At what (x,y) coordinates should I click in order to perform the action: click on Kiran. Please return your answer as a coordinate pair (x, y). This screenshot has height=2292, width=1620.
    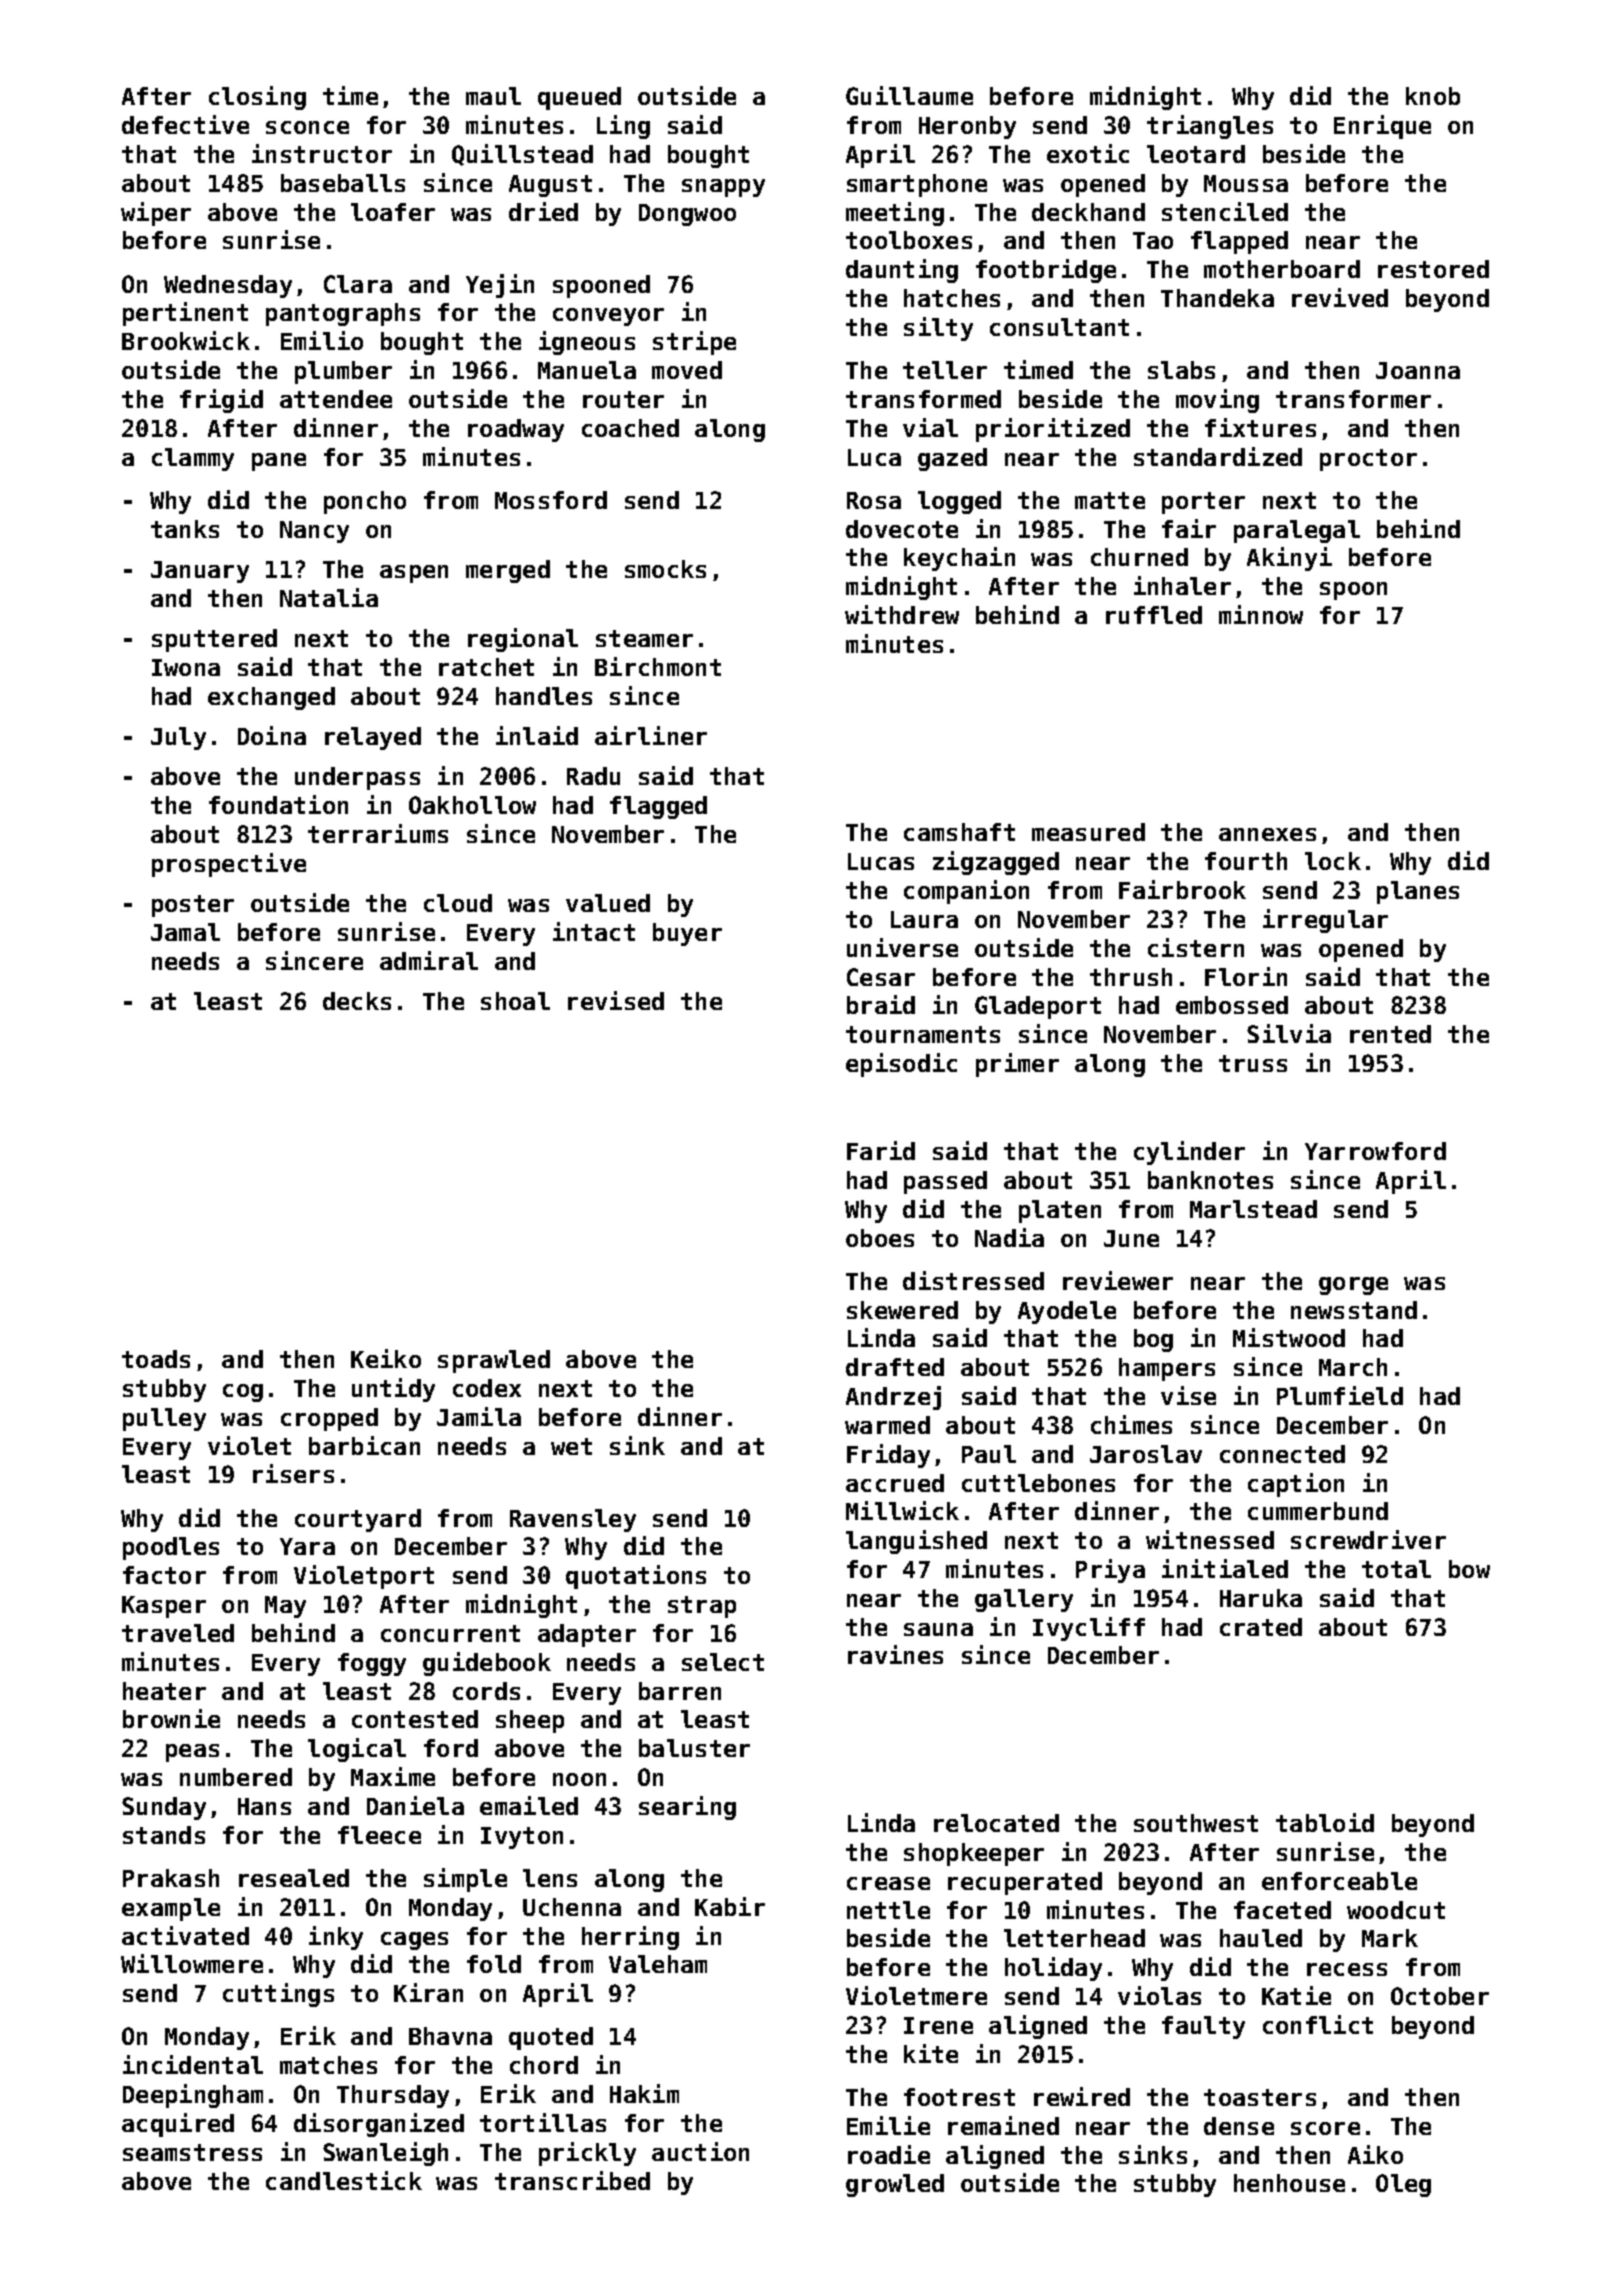
    Looking at the image, I should click on (428, 1992).
